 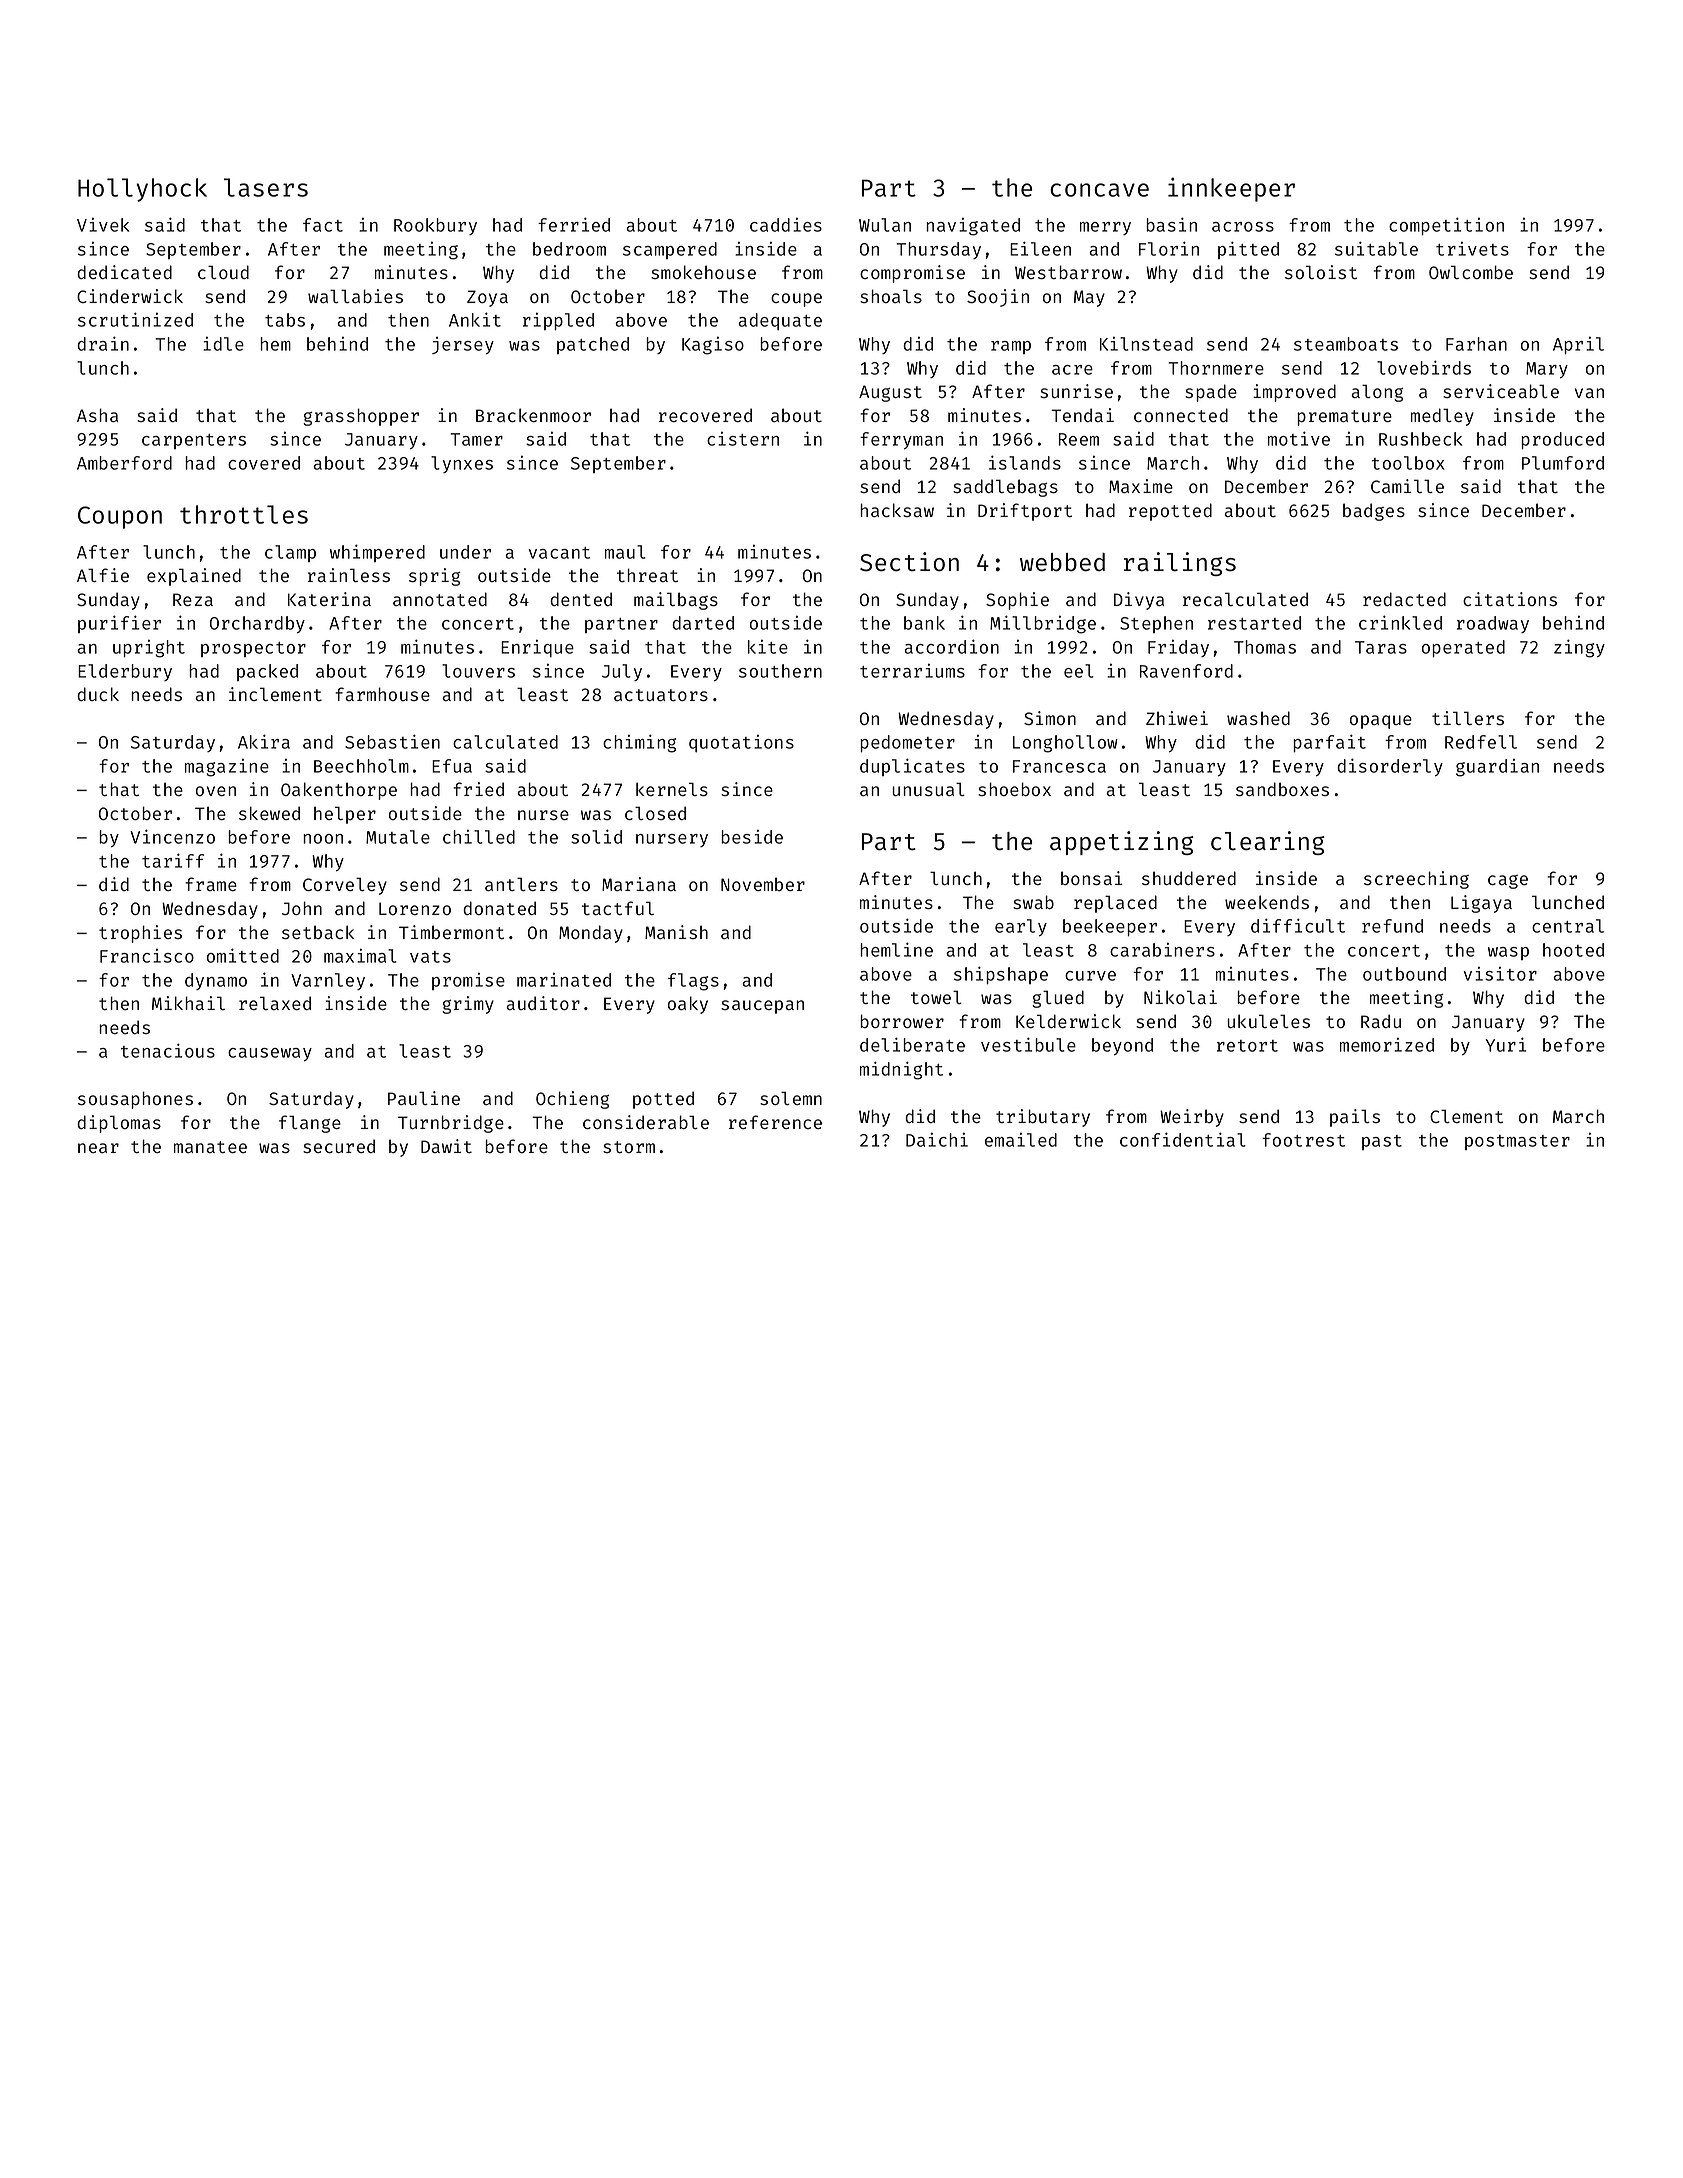 I want to click on under, so click(x=465, y=552).
